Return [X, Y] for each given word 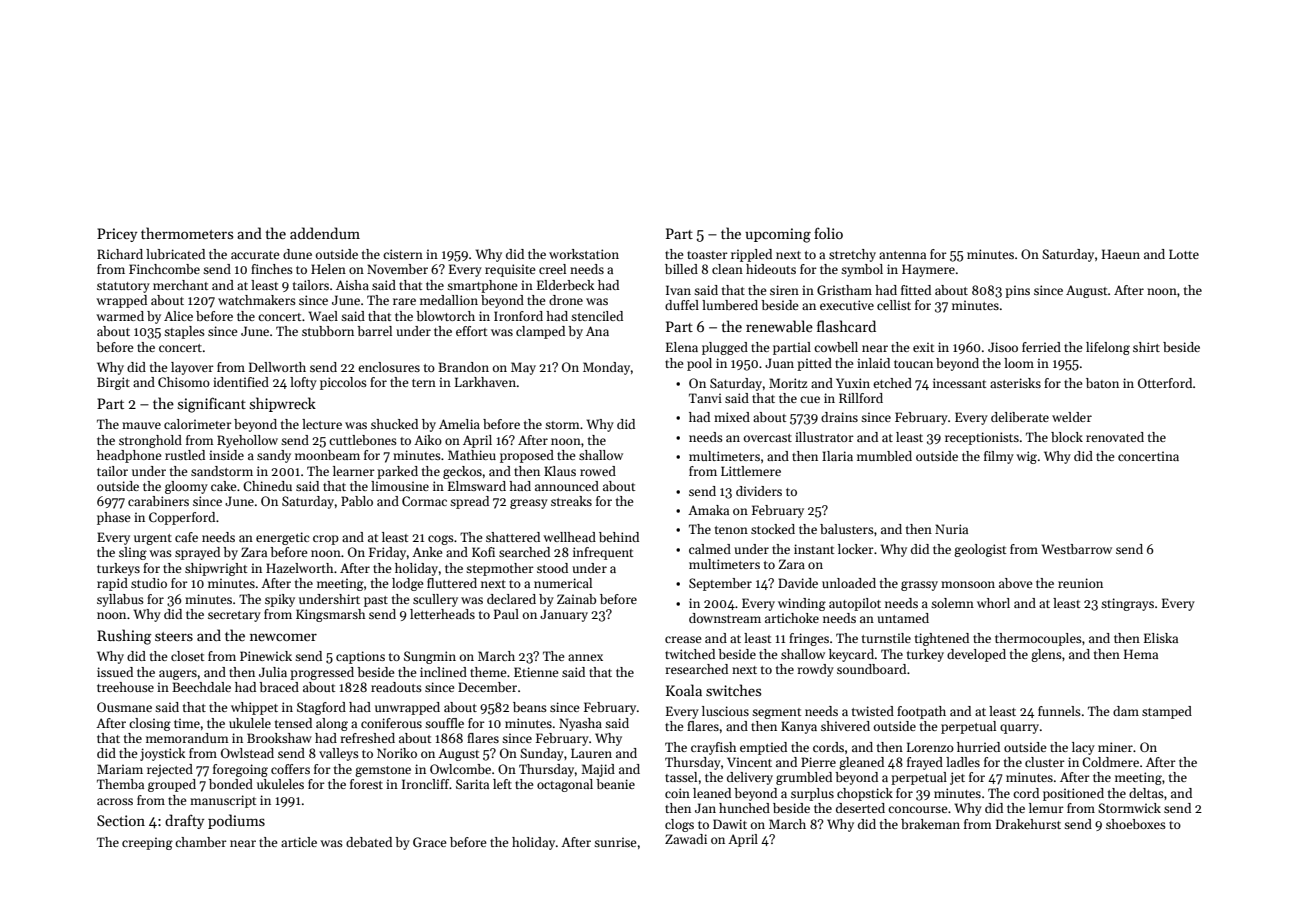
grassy [919, 586]
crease [683, 639]
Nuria [951, 529]
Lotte [1184, 254]
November [397, 269]
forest [366, 784]
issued [115, 672]
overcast [768, 438]
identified [241, 382]
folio [828, 233]
